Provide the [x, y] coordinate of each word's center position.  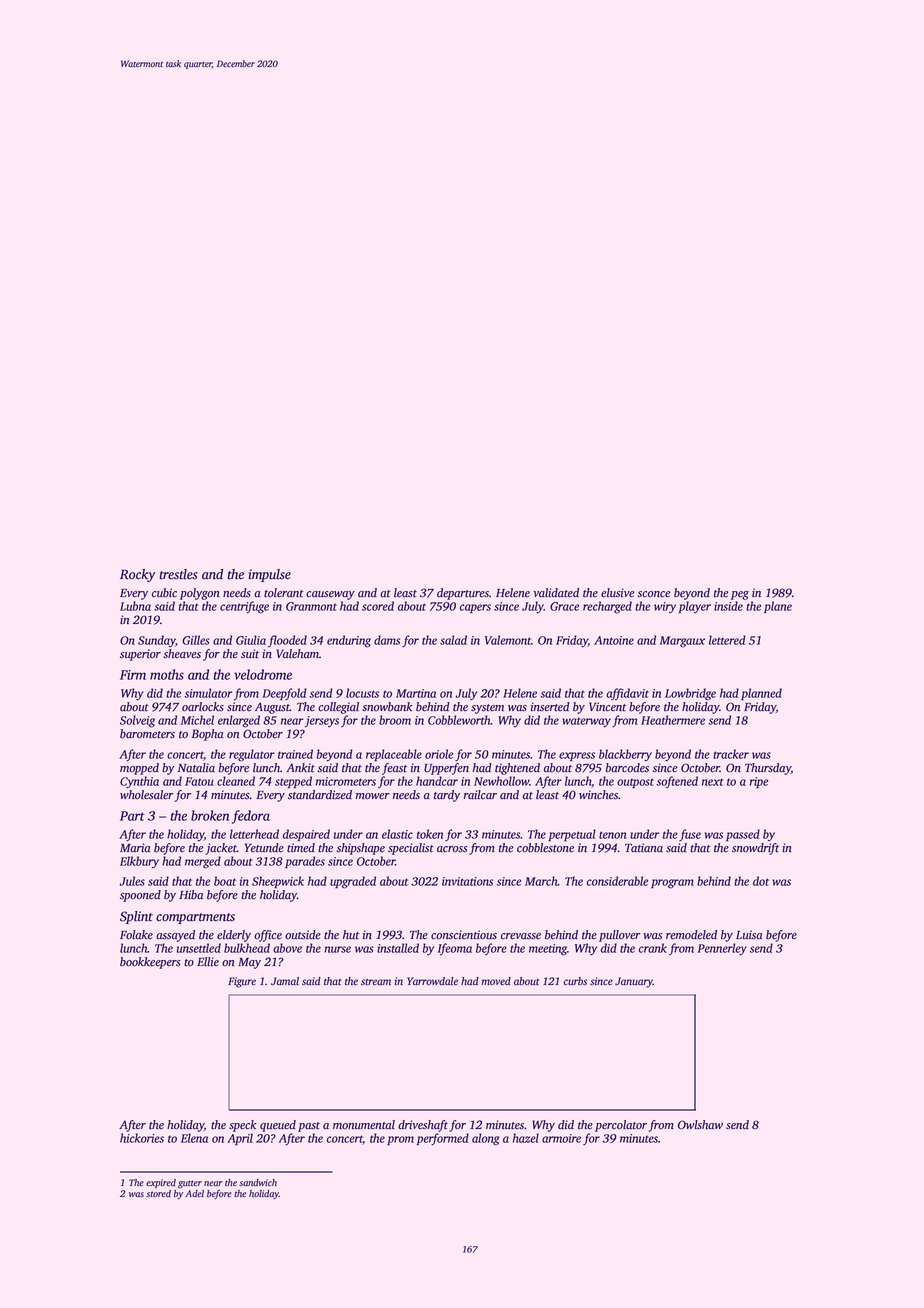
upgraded [353, 882]
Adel [194, 1193]
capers [475, 608]
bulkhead [247, 948]
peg [740, 595]
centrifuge [244, 607]
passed [743, 835]
